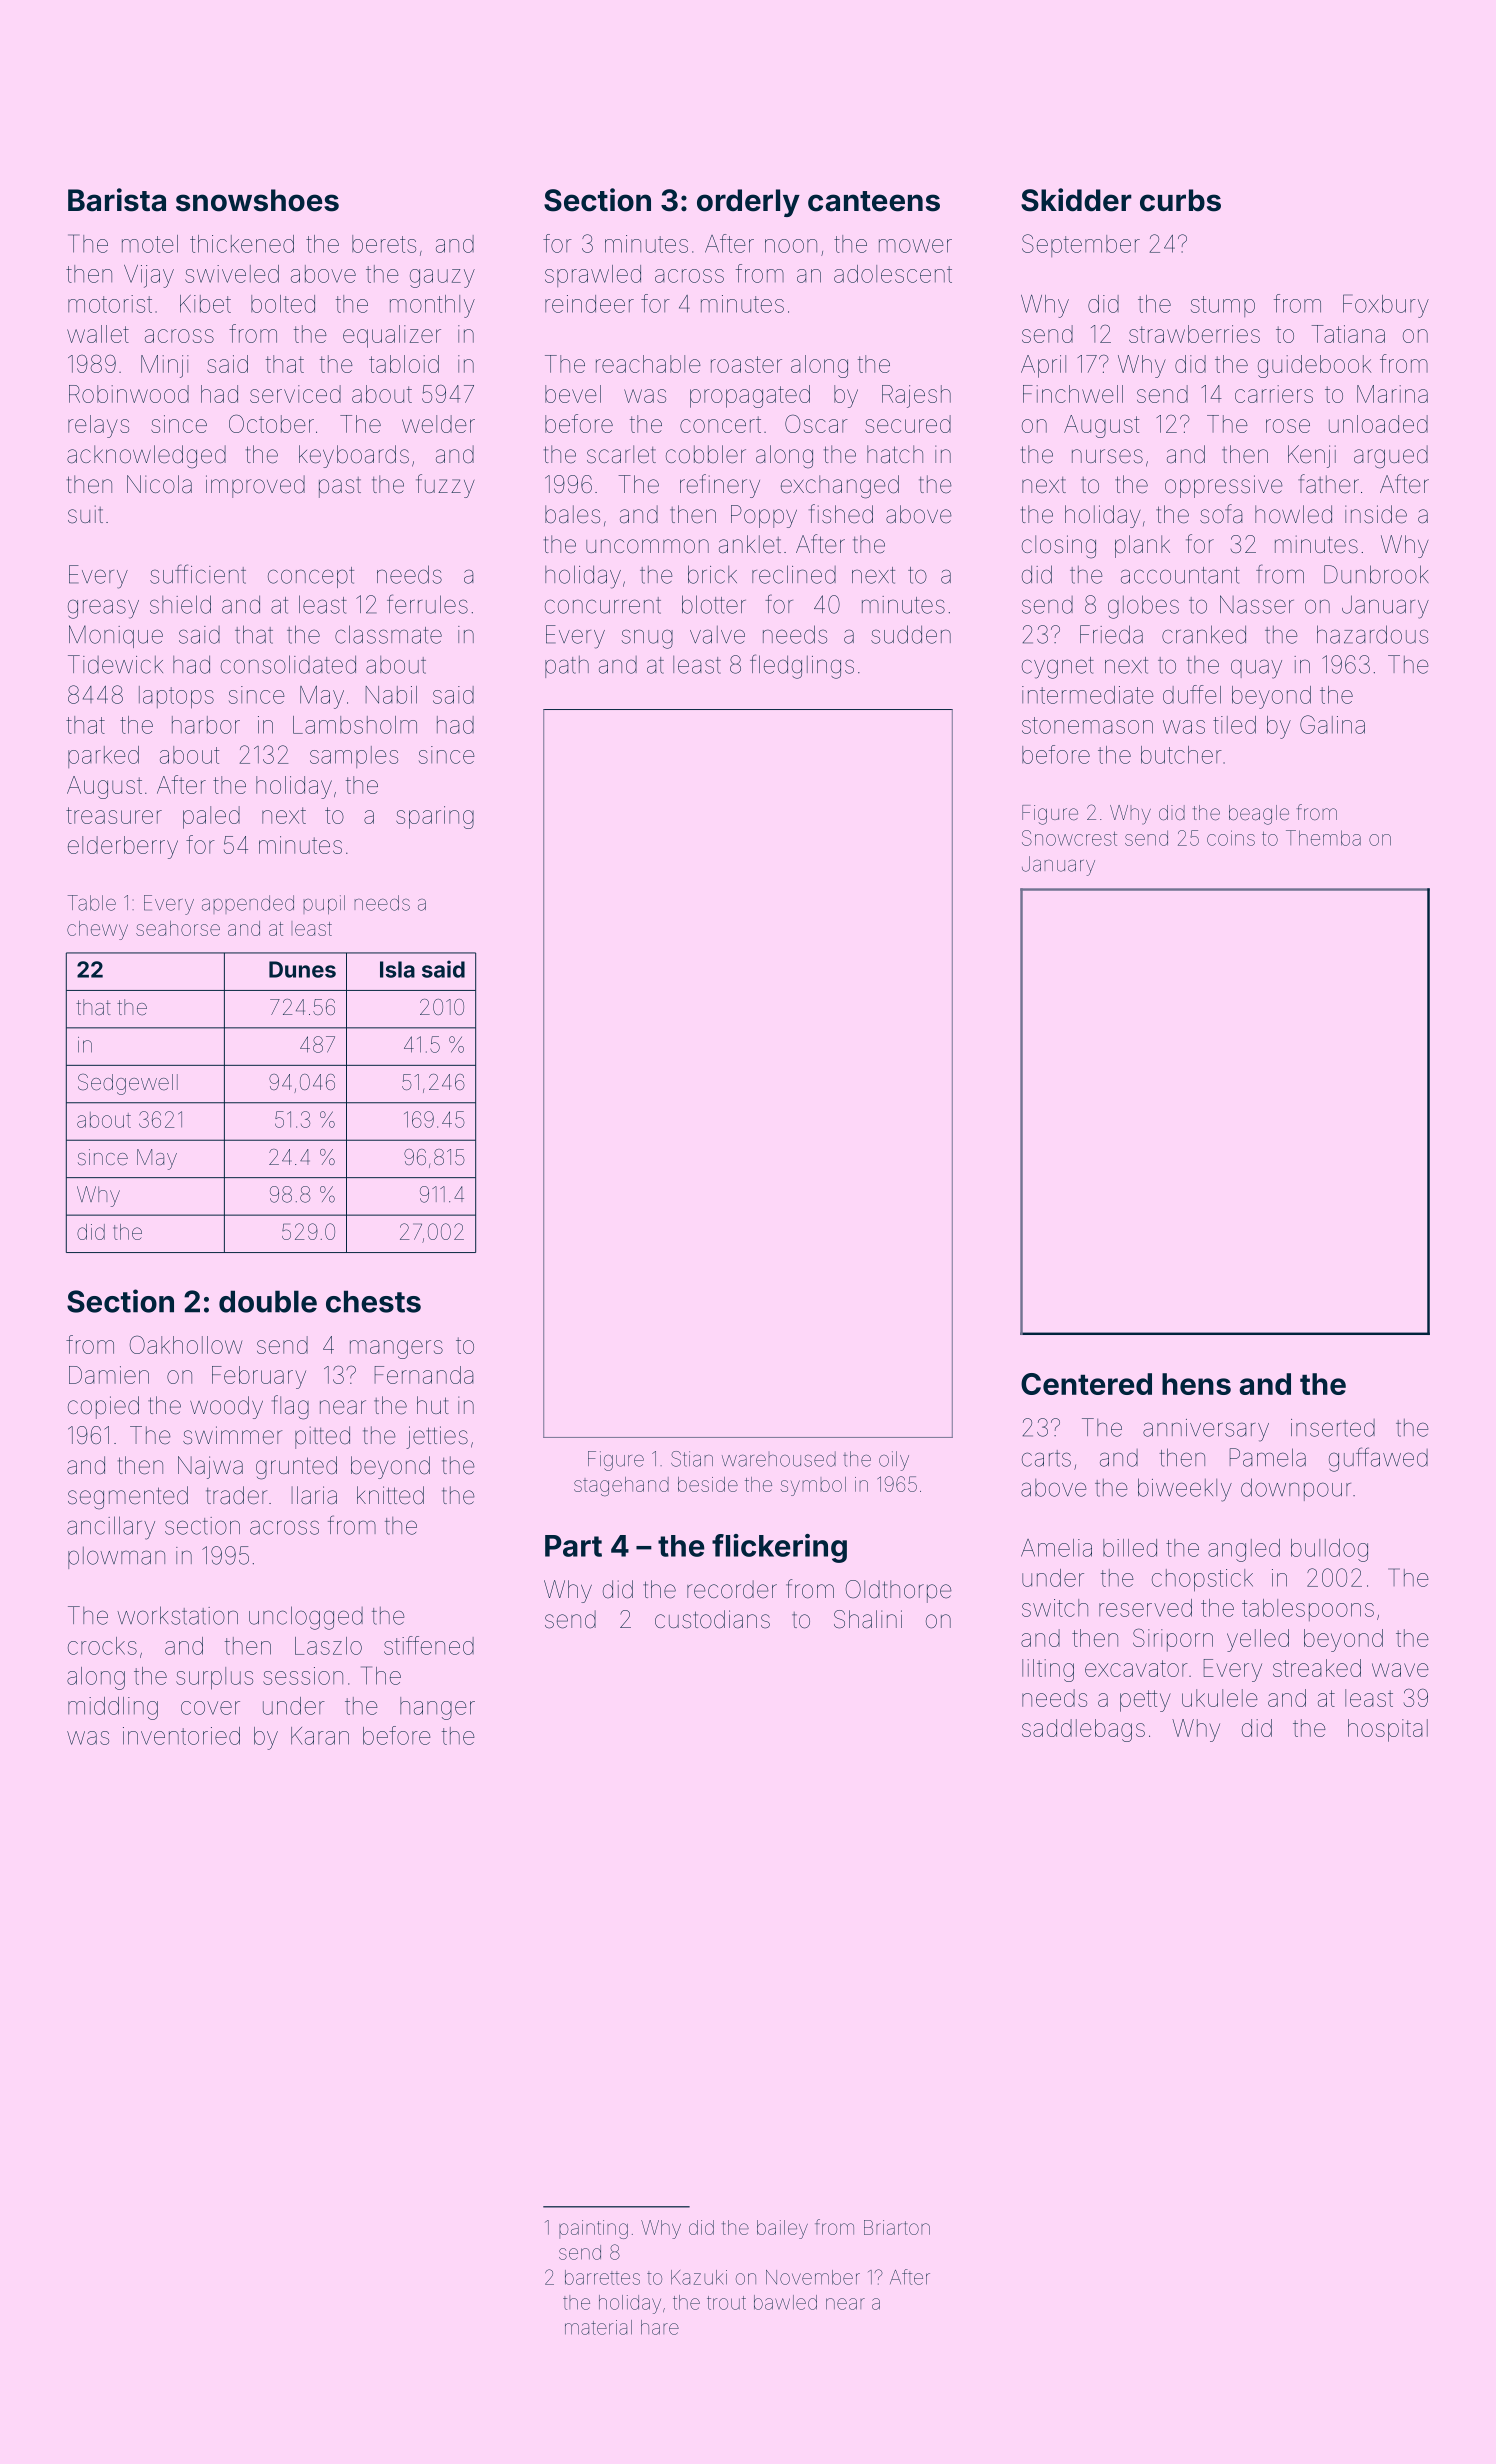  What do you see at coordinates (355, 725) in the page?
I see `Lambsholm` at bounding box center [355, 725].
